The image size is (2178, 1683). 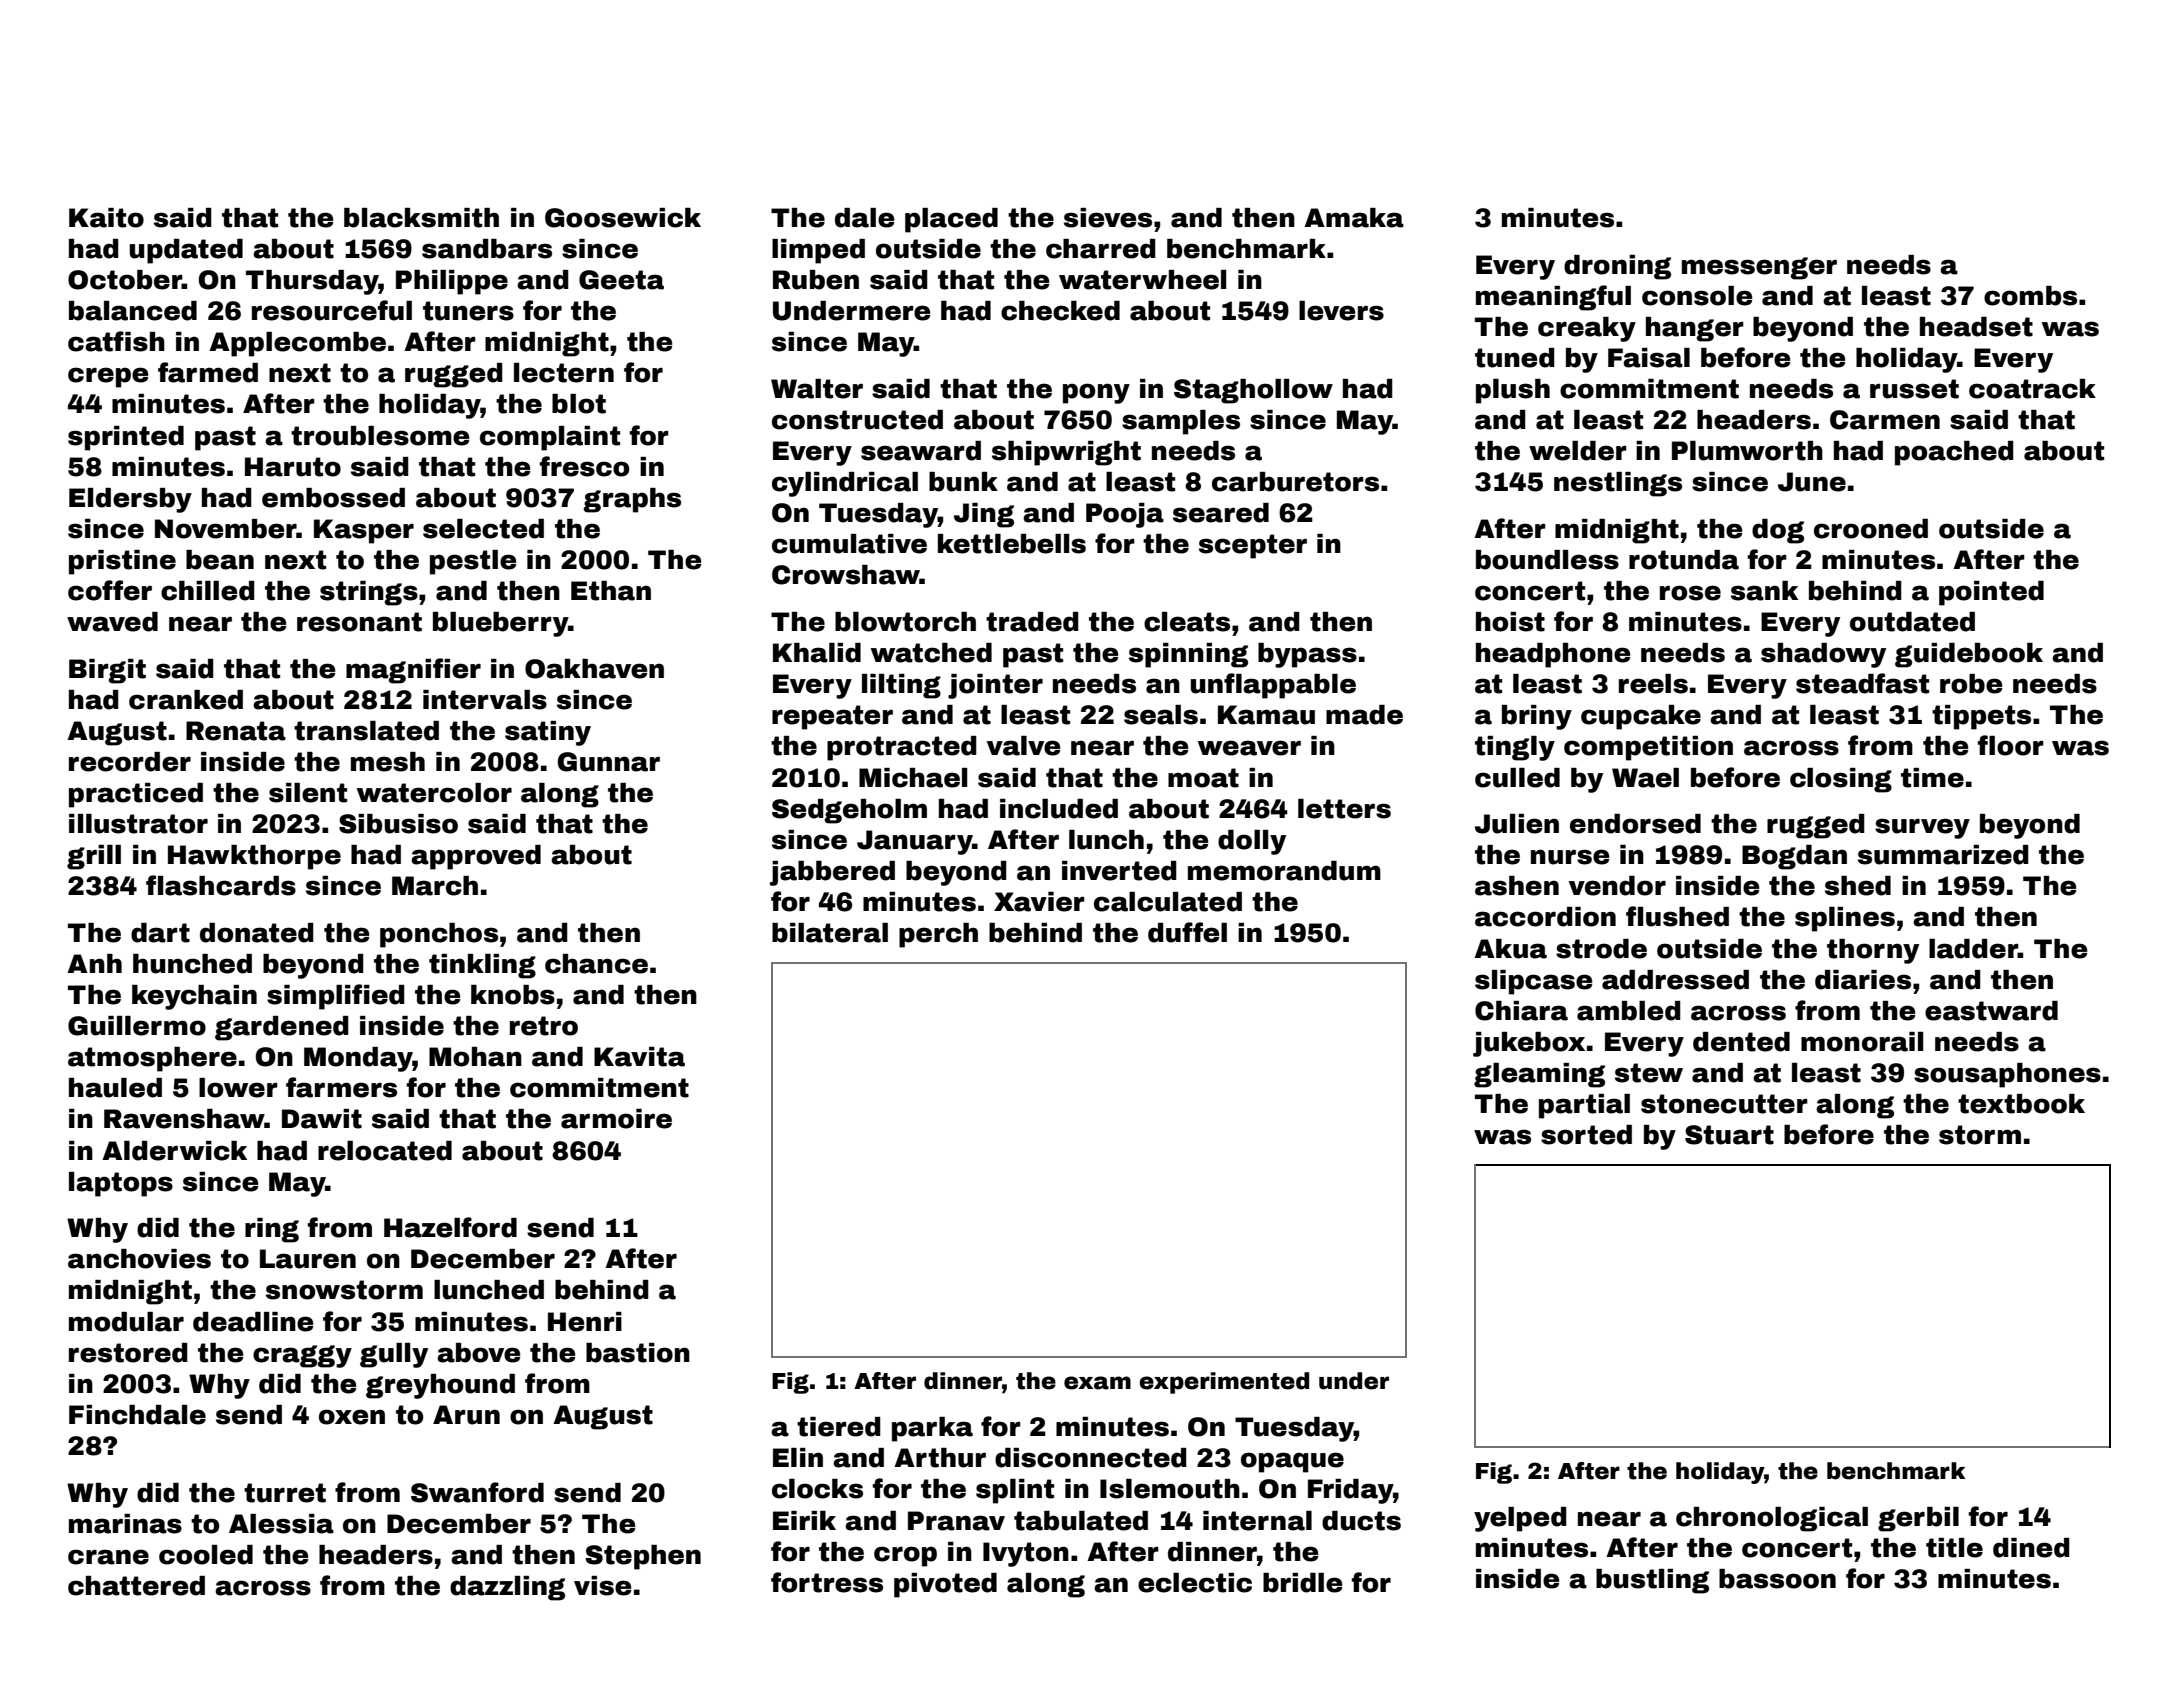 I want to click on console, so click(x=1697, y=296).
